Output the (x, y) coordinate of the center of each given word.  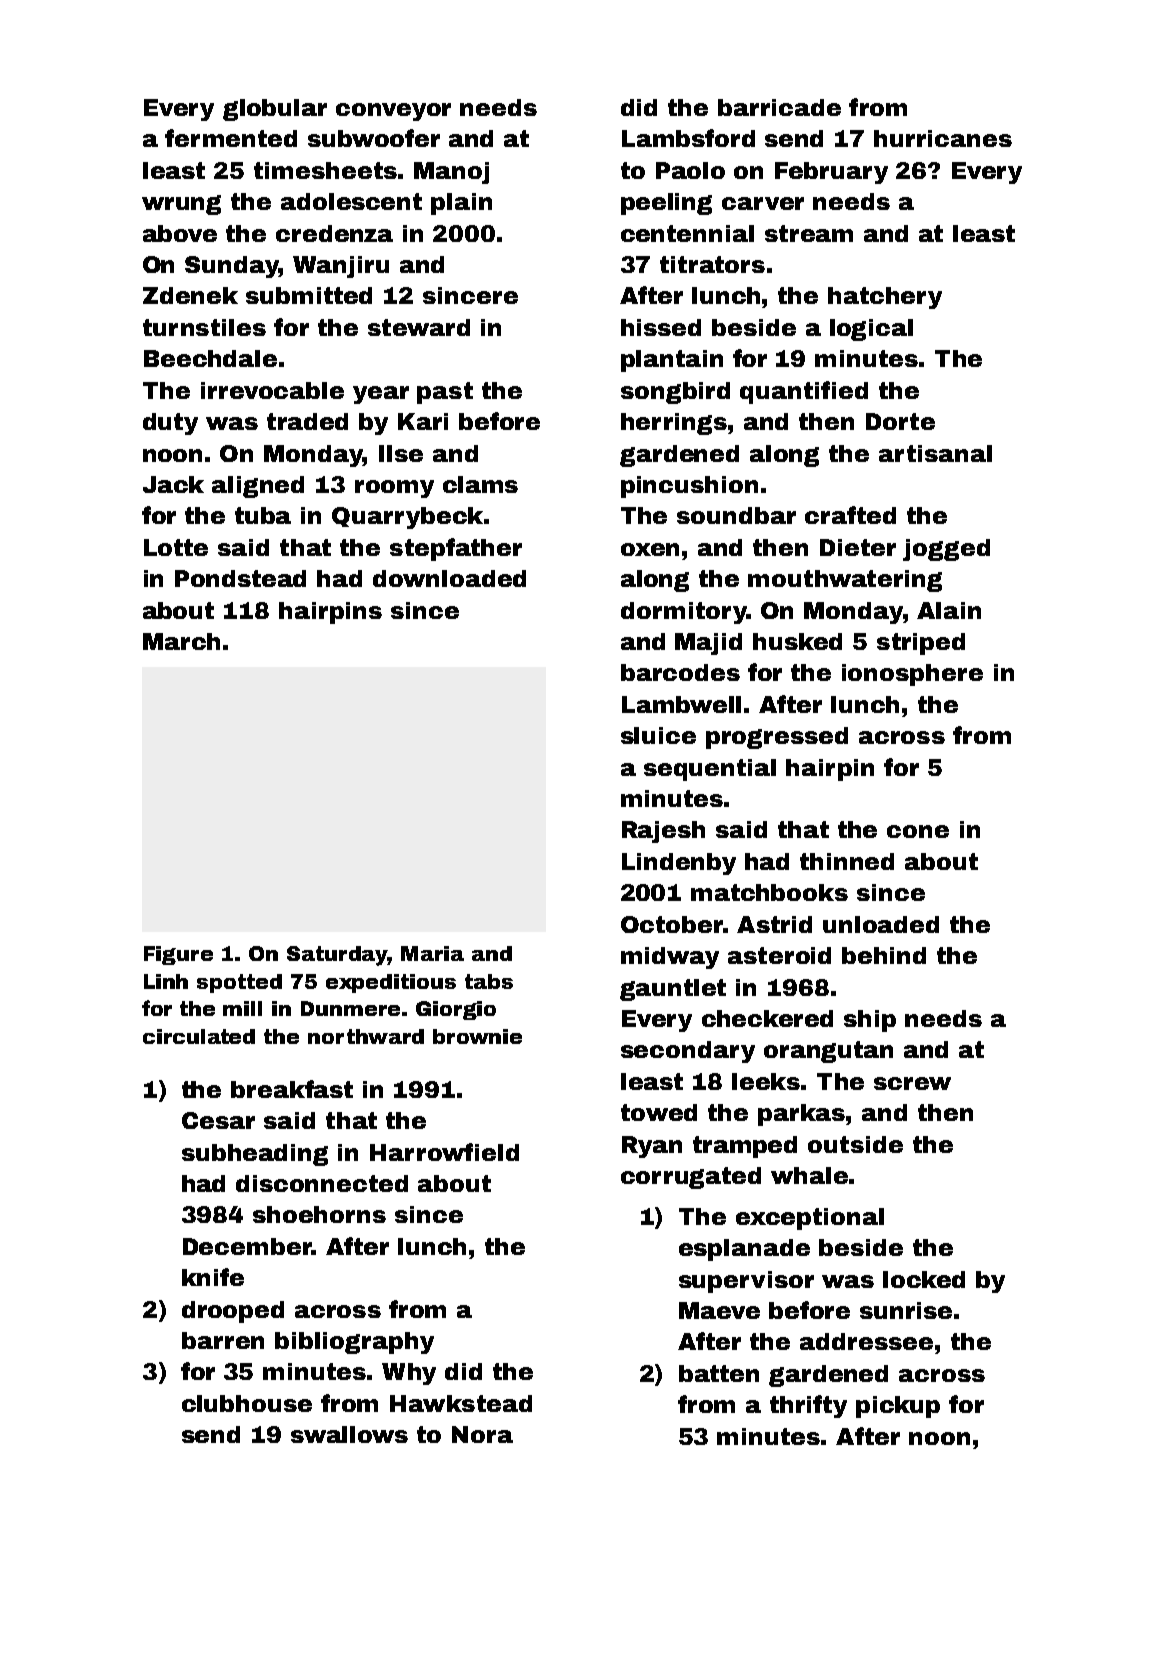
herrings (674, 424)
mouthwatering (845, 581)
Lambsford (688, 138)
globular (275, 110)
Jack (173, 484)
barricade (779, 107)
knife (213, 1277)
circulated (199, 1036)
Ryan (652, 1147)
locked (924, 1279)
